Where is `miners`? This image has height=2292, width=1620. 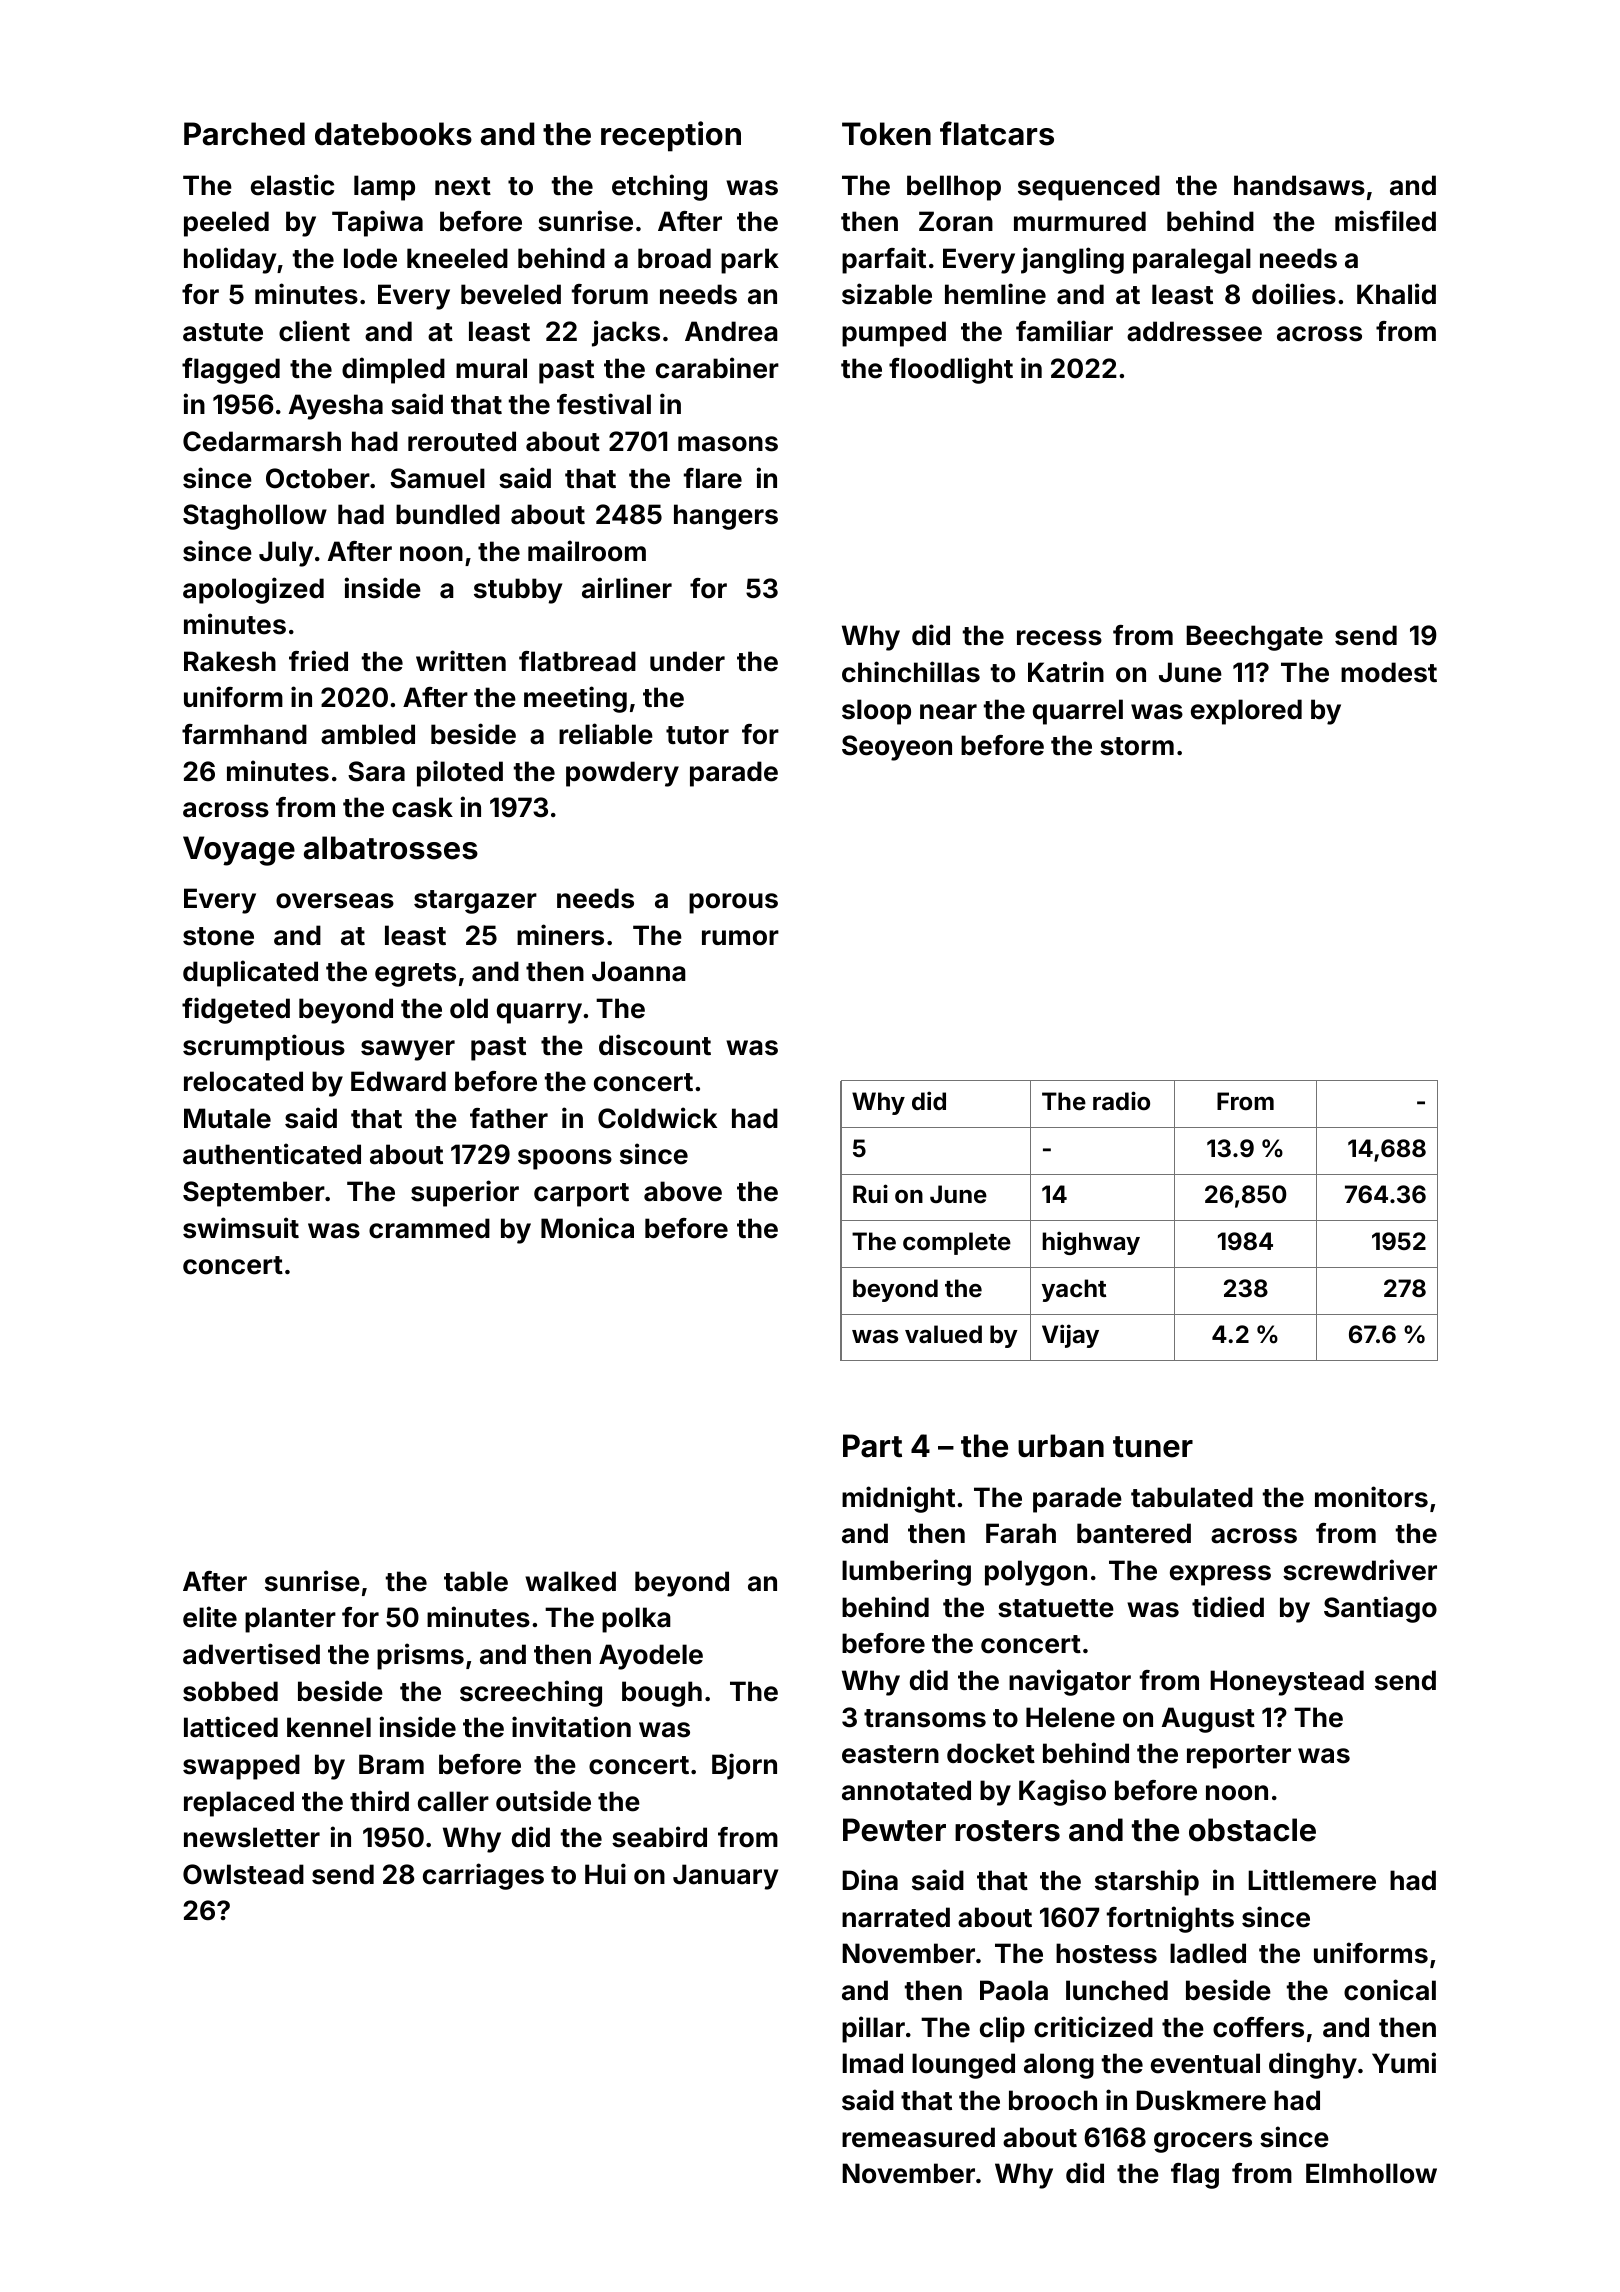 miners is located at coordinates (560, 935).
